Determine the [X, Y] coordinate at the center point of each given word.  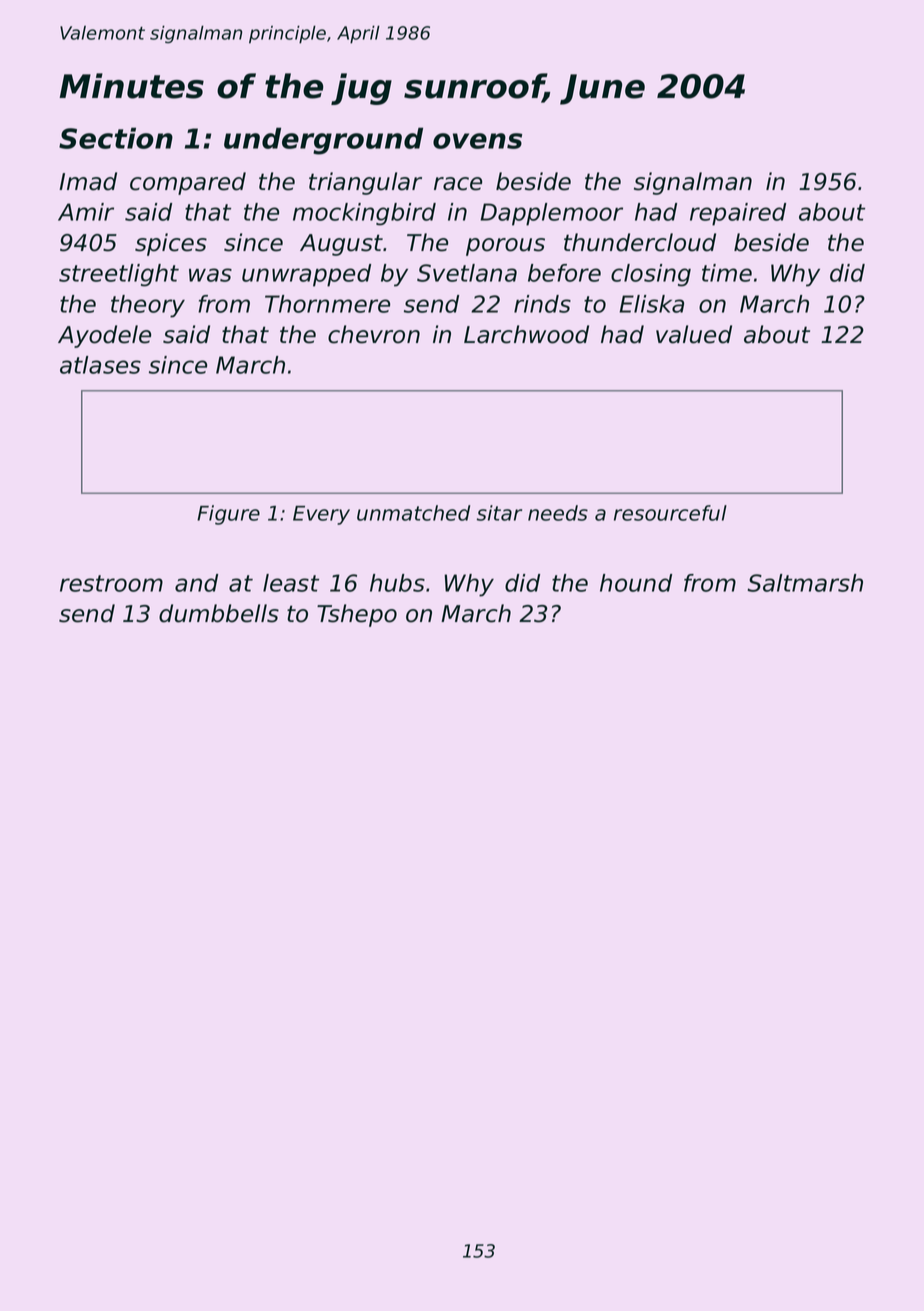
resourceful [670, 513]
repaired [738, 214]
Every [321, 515]
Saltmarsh [805, 583]
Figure [228, 515]
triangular [365, 183]
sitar [499, 513]
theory [148, 306]
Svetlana [467, 273]
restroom [111, 583]
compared [188, 183]
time [727, 273]
